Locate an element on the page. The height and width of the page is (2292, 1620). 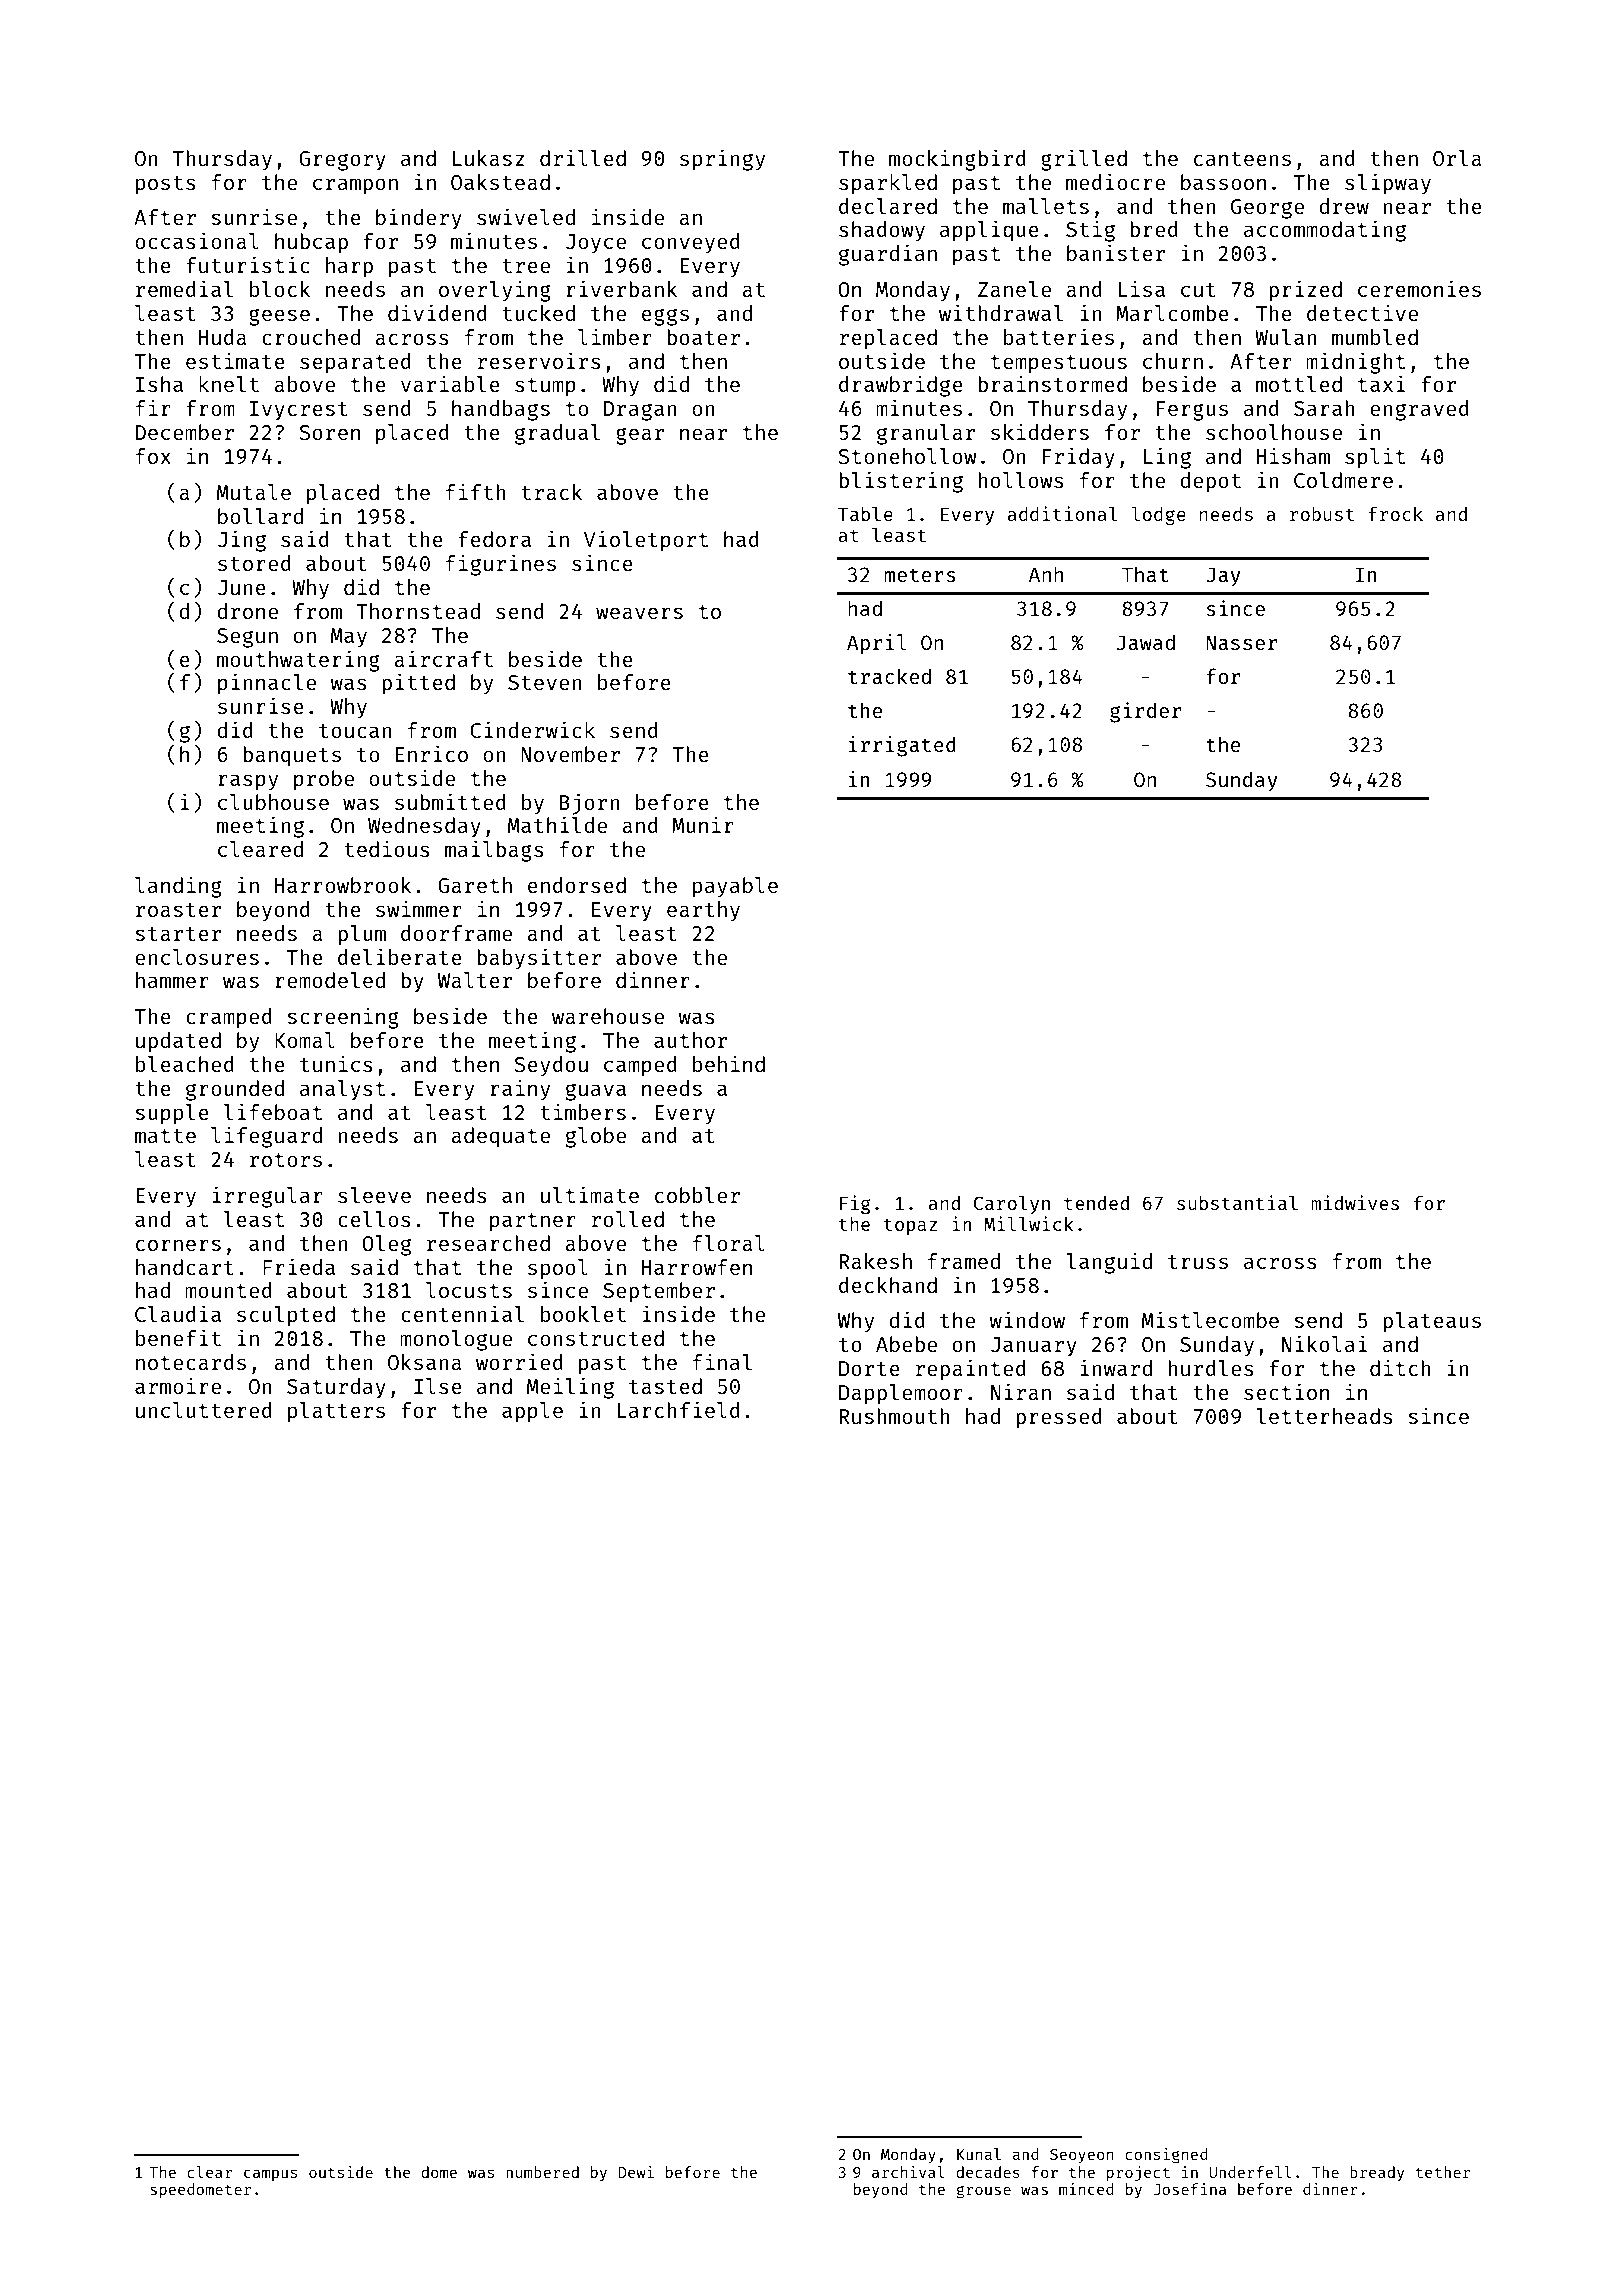
campus is located at coordinates (270, 2175).
